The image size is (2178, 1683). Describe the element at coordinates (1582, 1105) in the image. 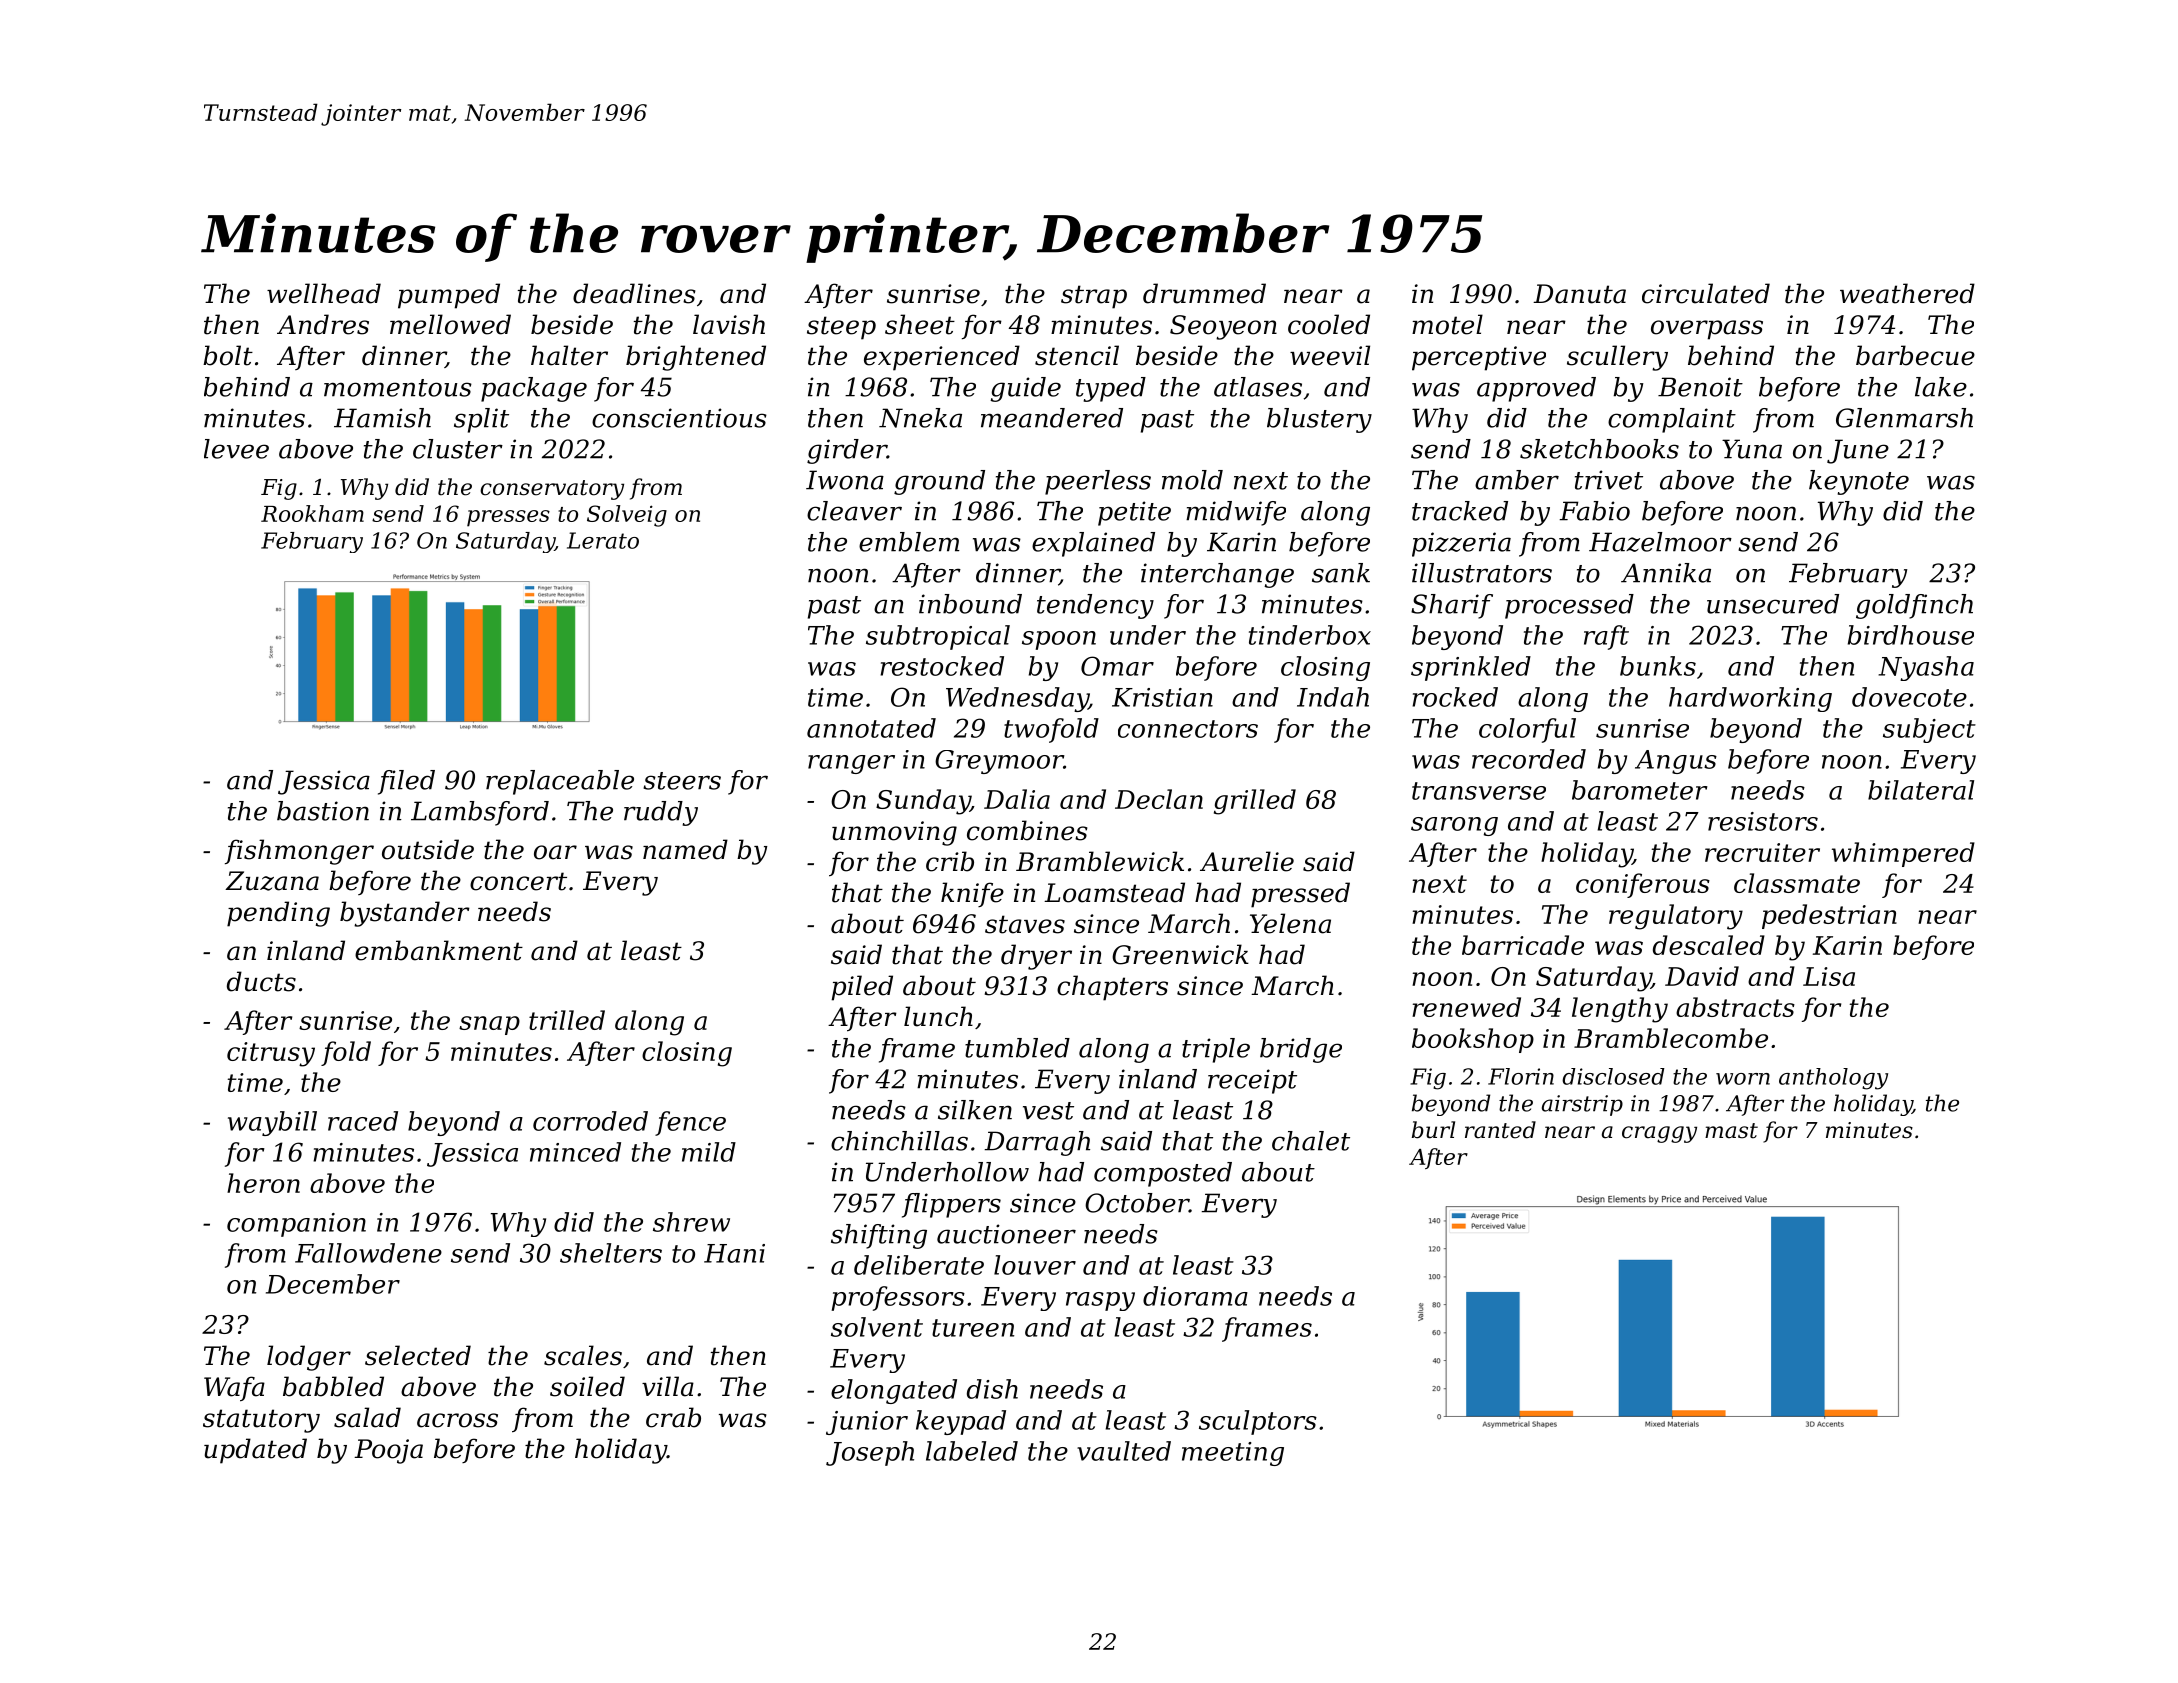

I see `airstrip` at that location.
